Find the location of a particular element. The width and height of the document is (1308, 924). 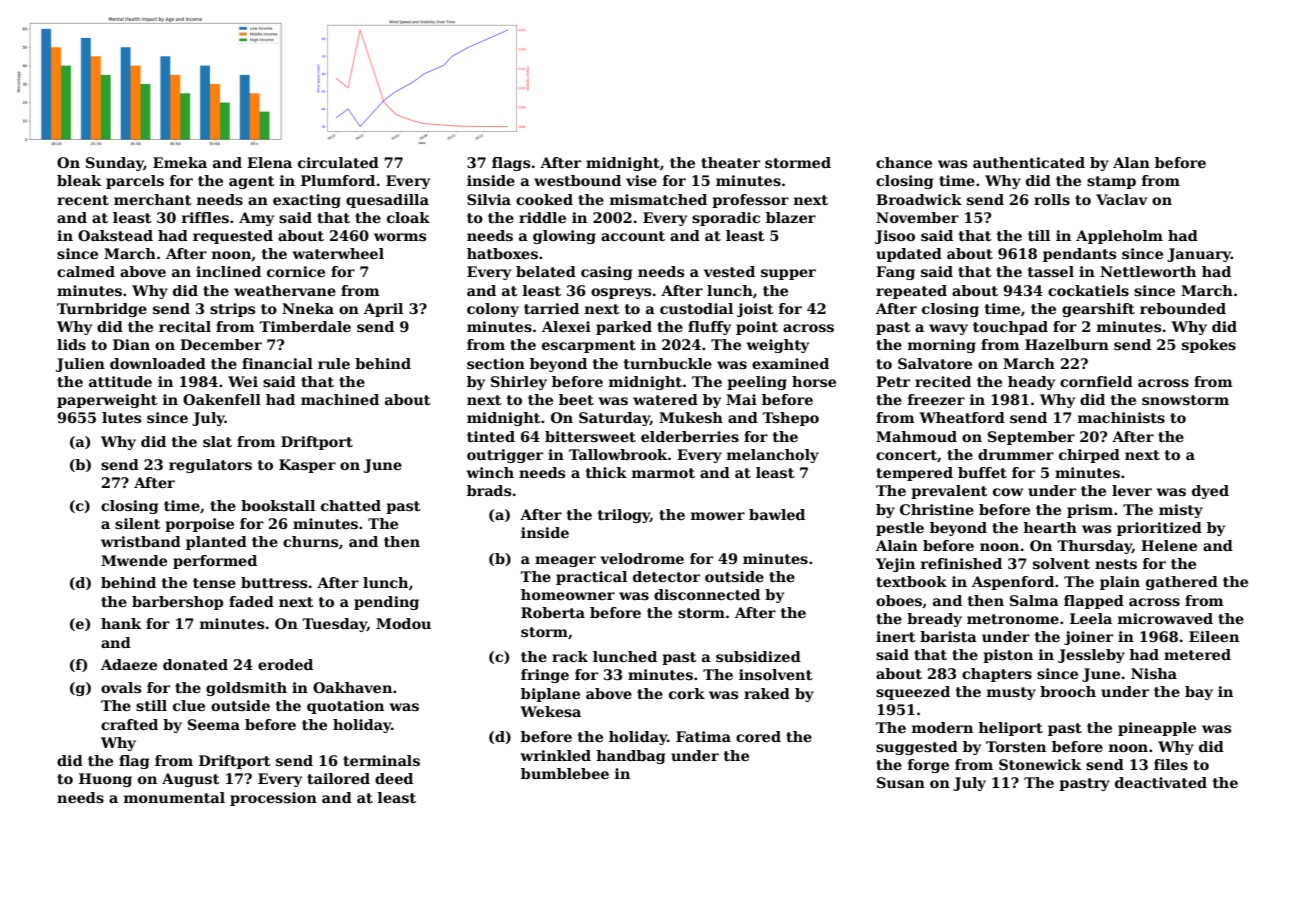

tailored is located at coordinates (338, 778).
